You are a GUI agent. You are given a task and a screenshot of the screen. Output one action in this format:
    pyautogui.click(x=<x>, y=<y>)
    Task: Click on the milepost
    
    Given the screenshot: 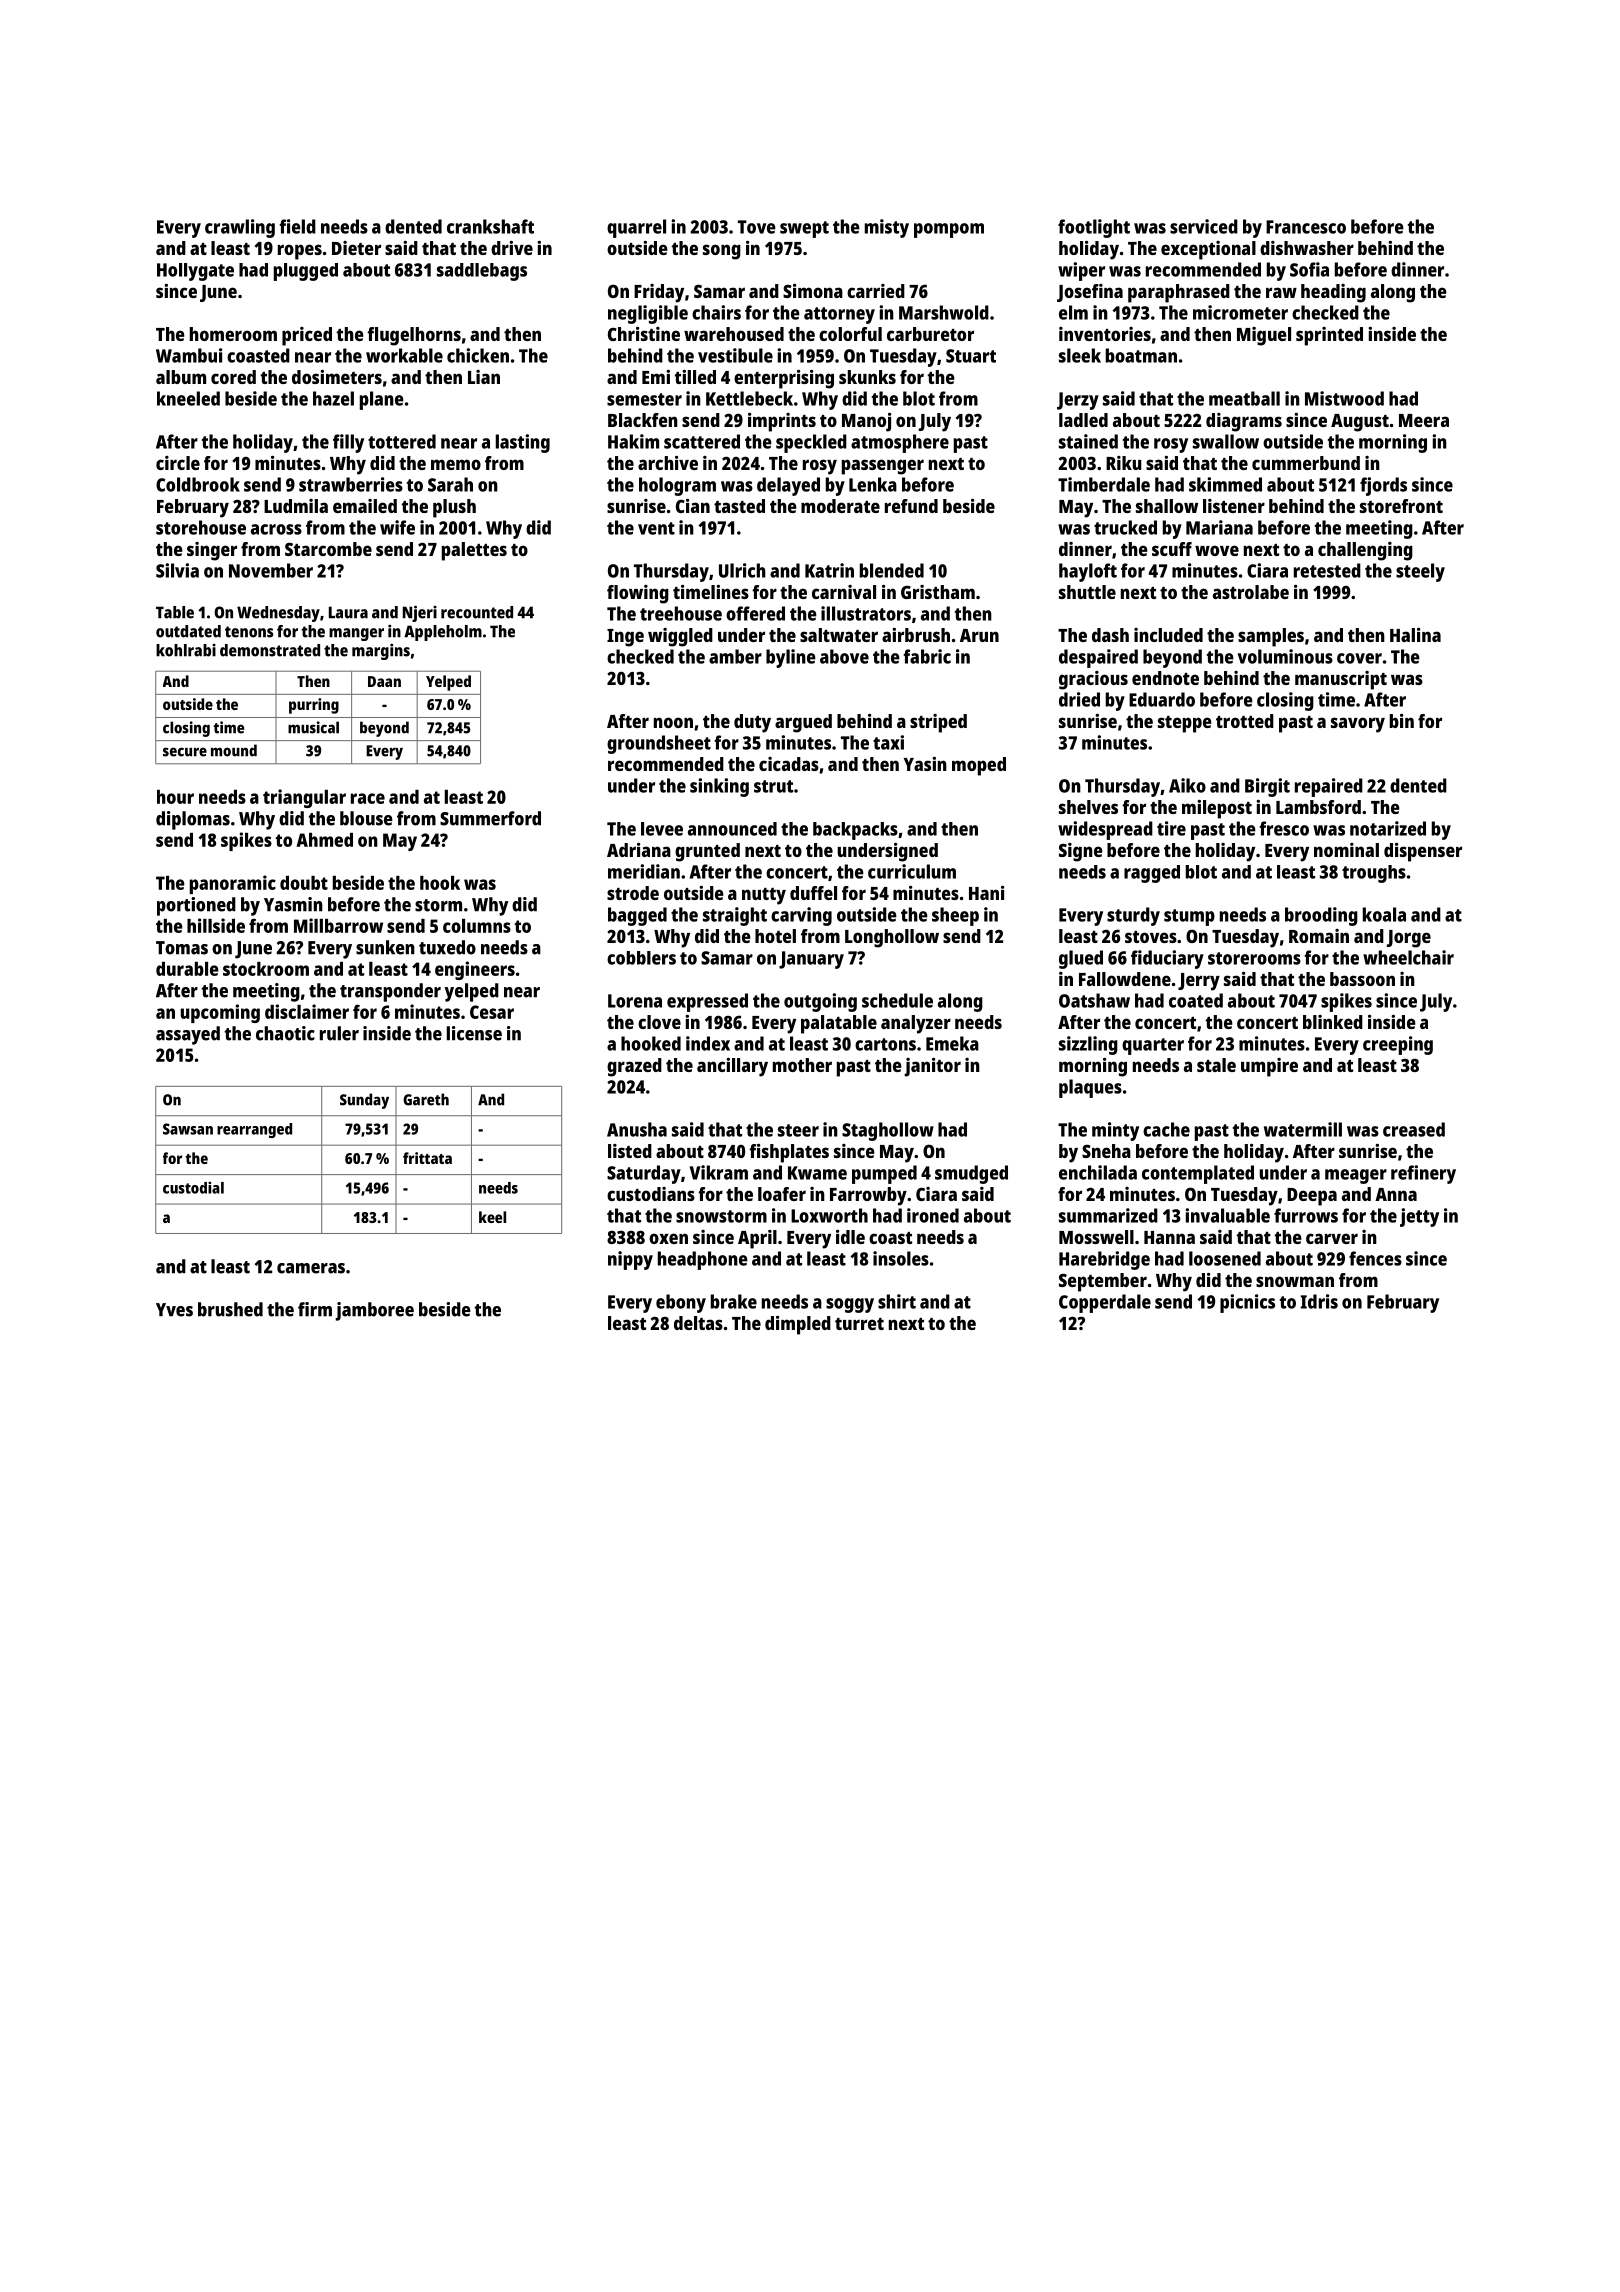 What is the action you would take?
    pyautogui.click(x=1217, y=809)
